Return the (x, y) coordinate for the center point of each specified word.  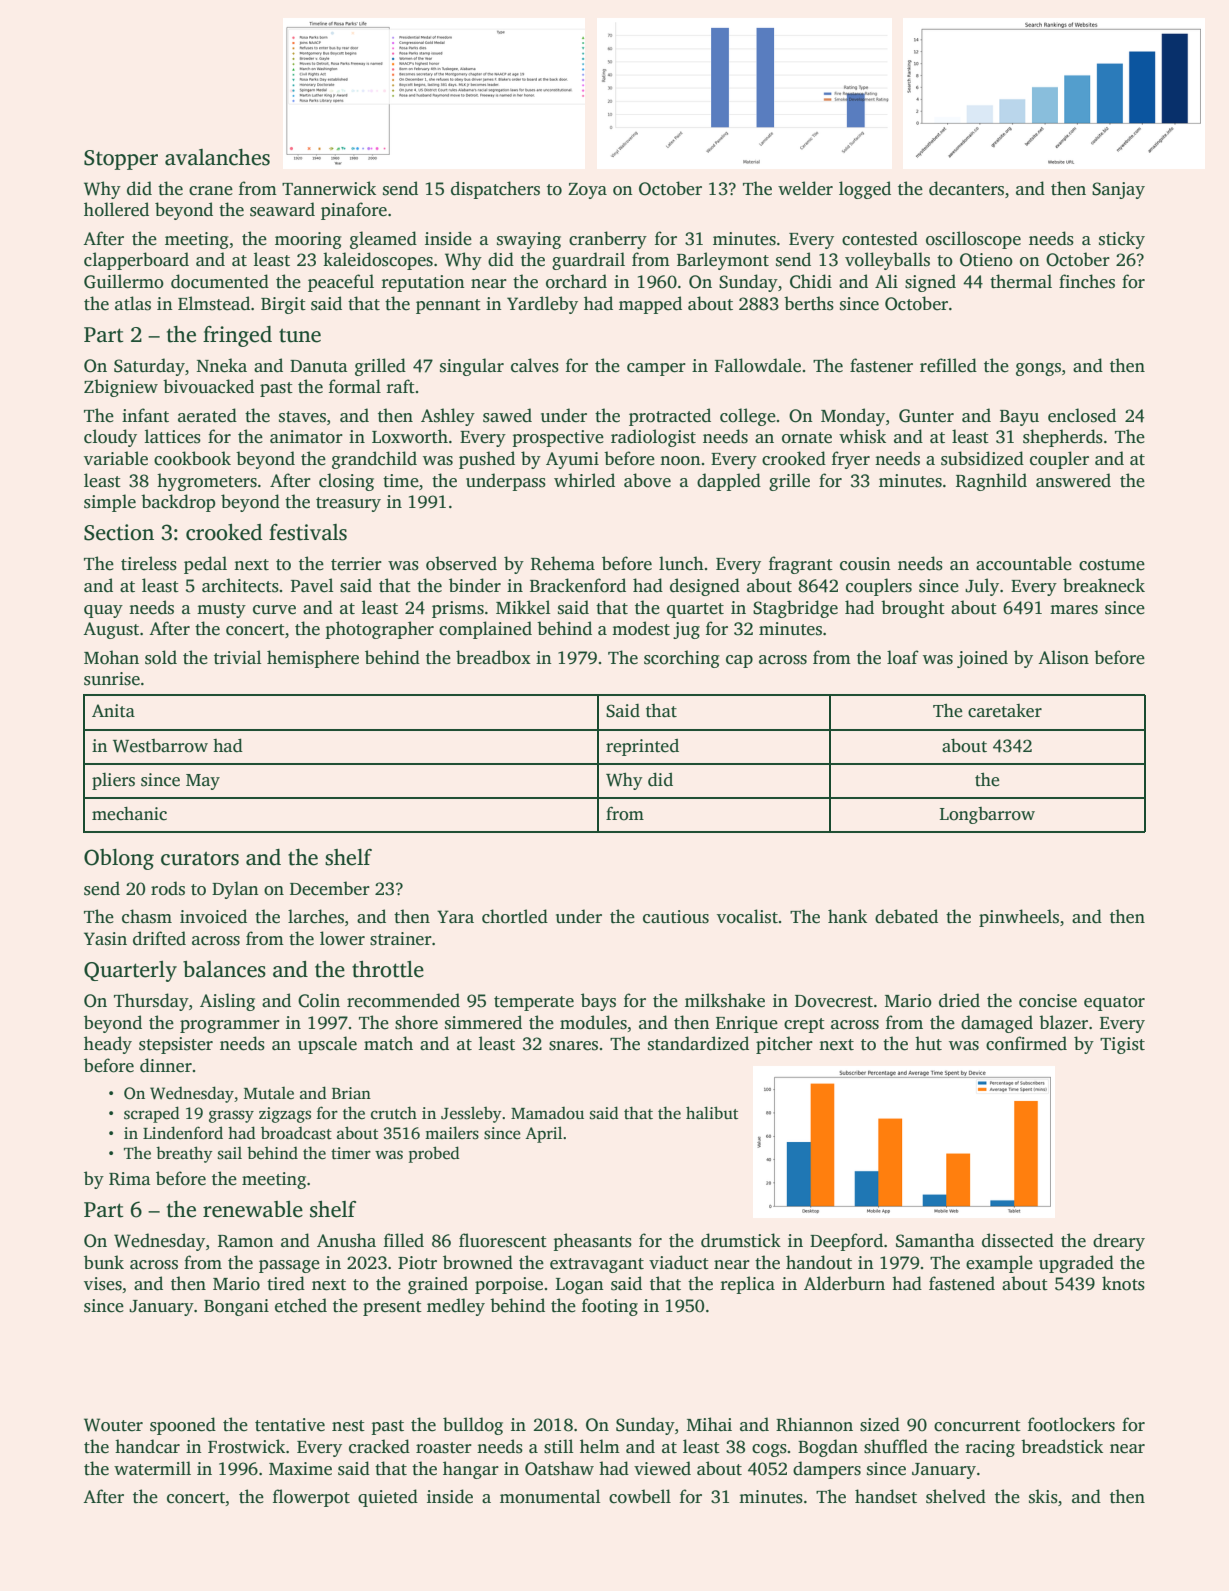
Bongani (236, 1307)
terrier (356, 564)
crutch (394, 1113)
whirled (584, 480)
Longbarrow (987, 815)
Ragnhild (991, 482)
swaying (529, 240)
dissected (1018, 1240)
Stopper (121, 160)
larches (316, 916)
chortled (515, 916)
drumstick (741, 1240)
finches (1087, 281)
